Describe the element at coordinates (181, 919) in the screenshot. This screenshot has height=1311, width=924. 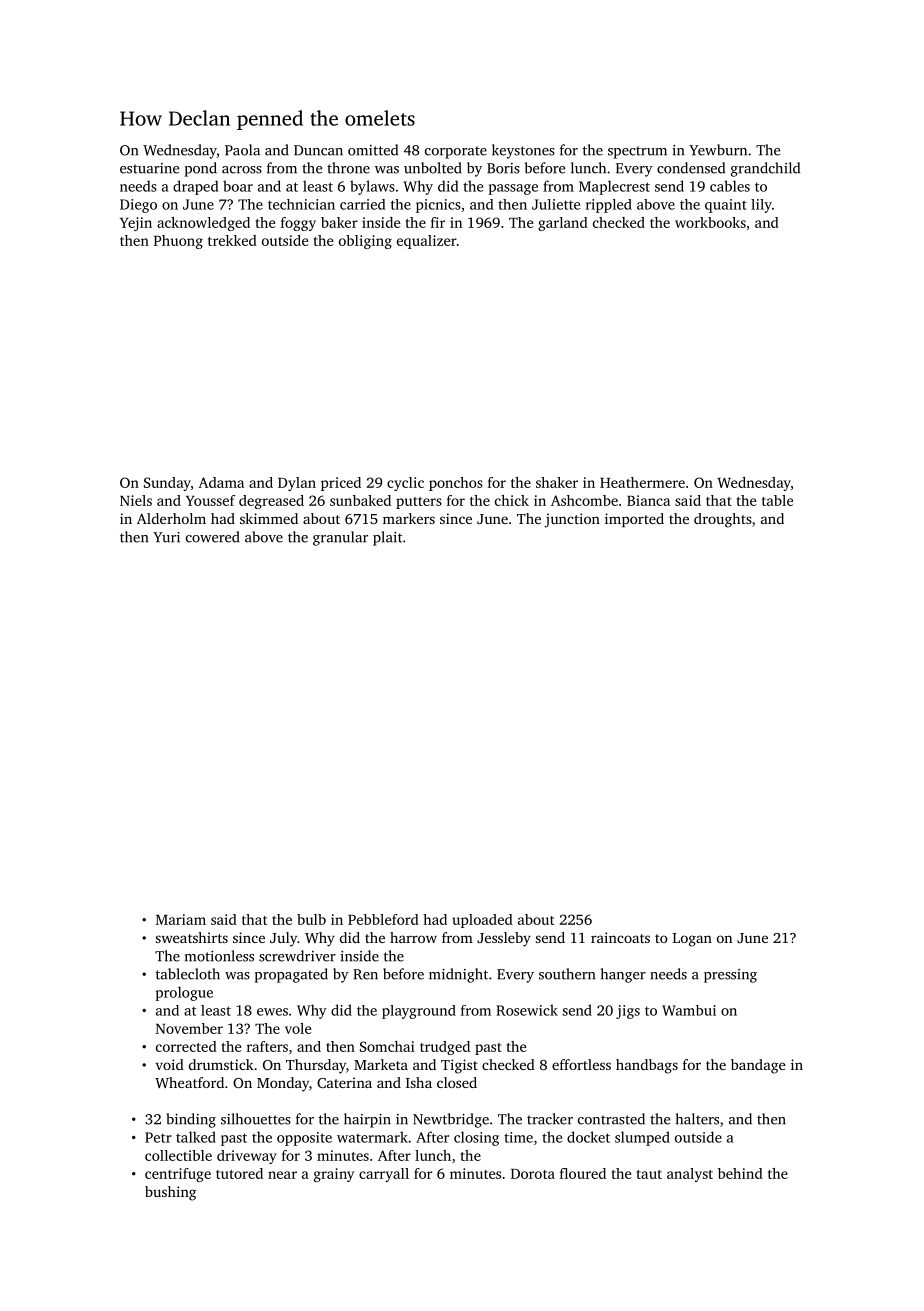
I see `Mariam` at that location.
